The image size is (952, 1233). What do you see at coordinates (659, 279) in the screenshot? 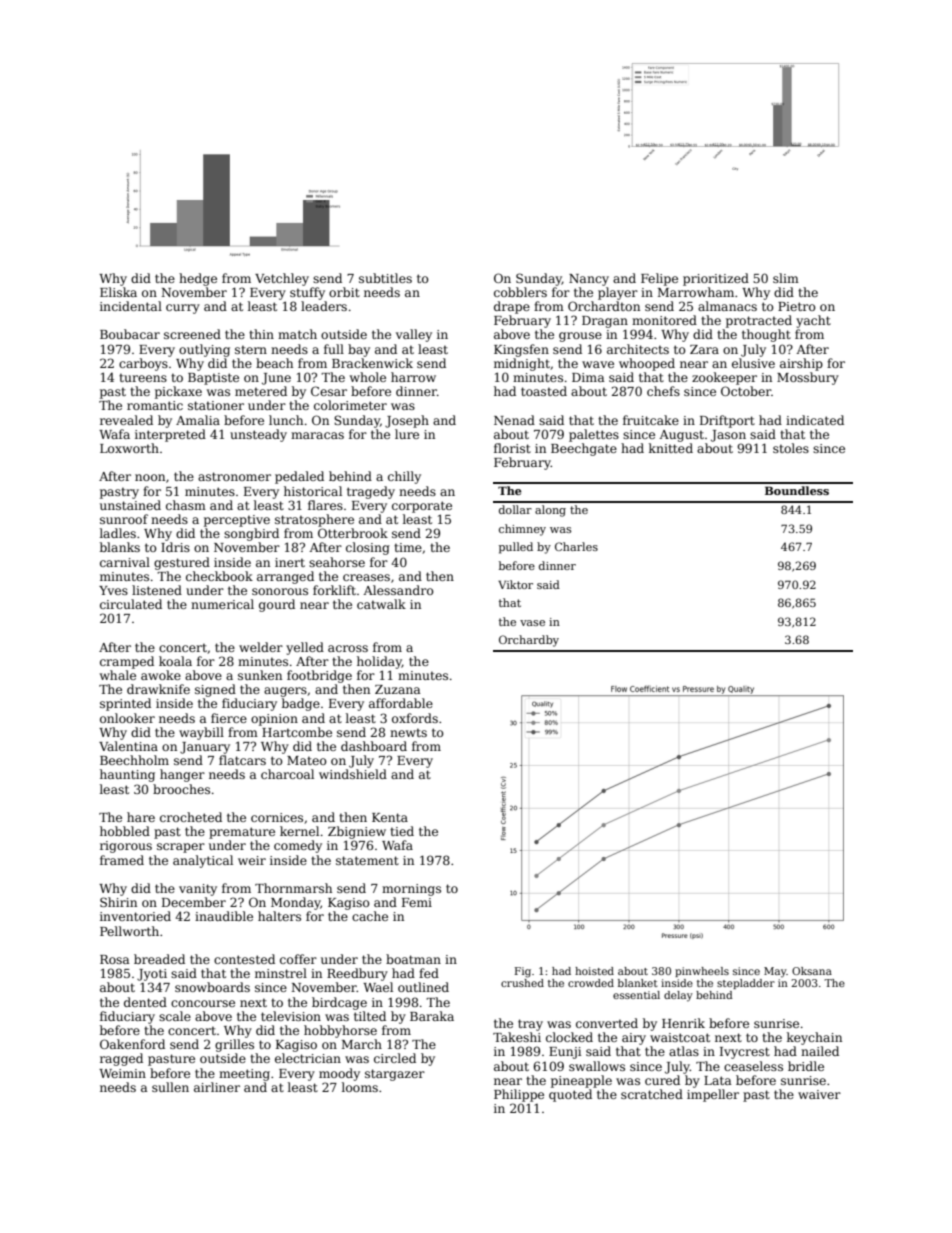
I see `Felipe` at bounding box center [659, 279].
